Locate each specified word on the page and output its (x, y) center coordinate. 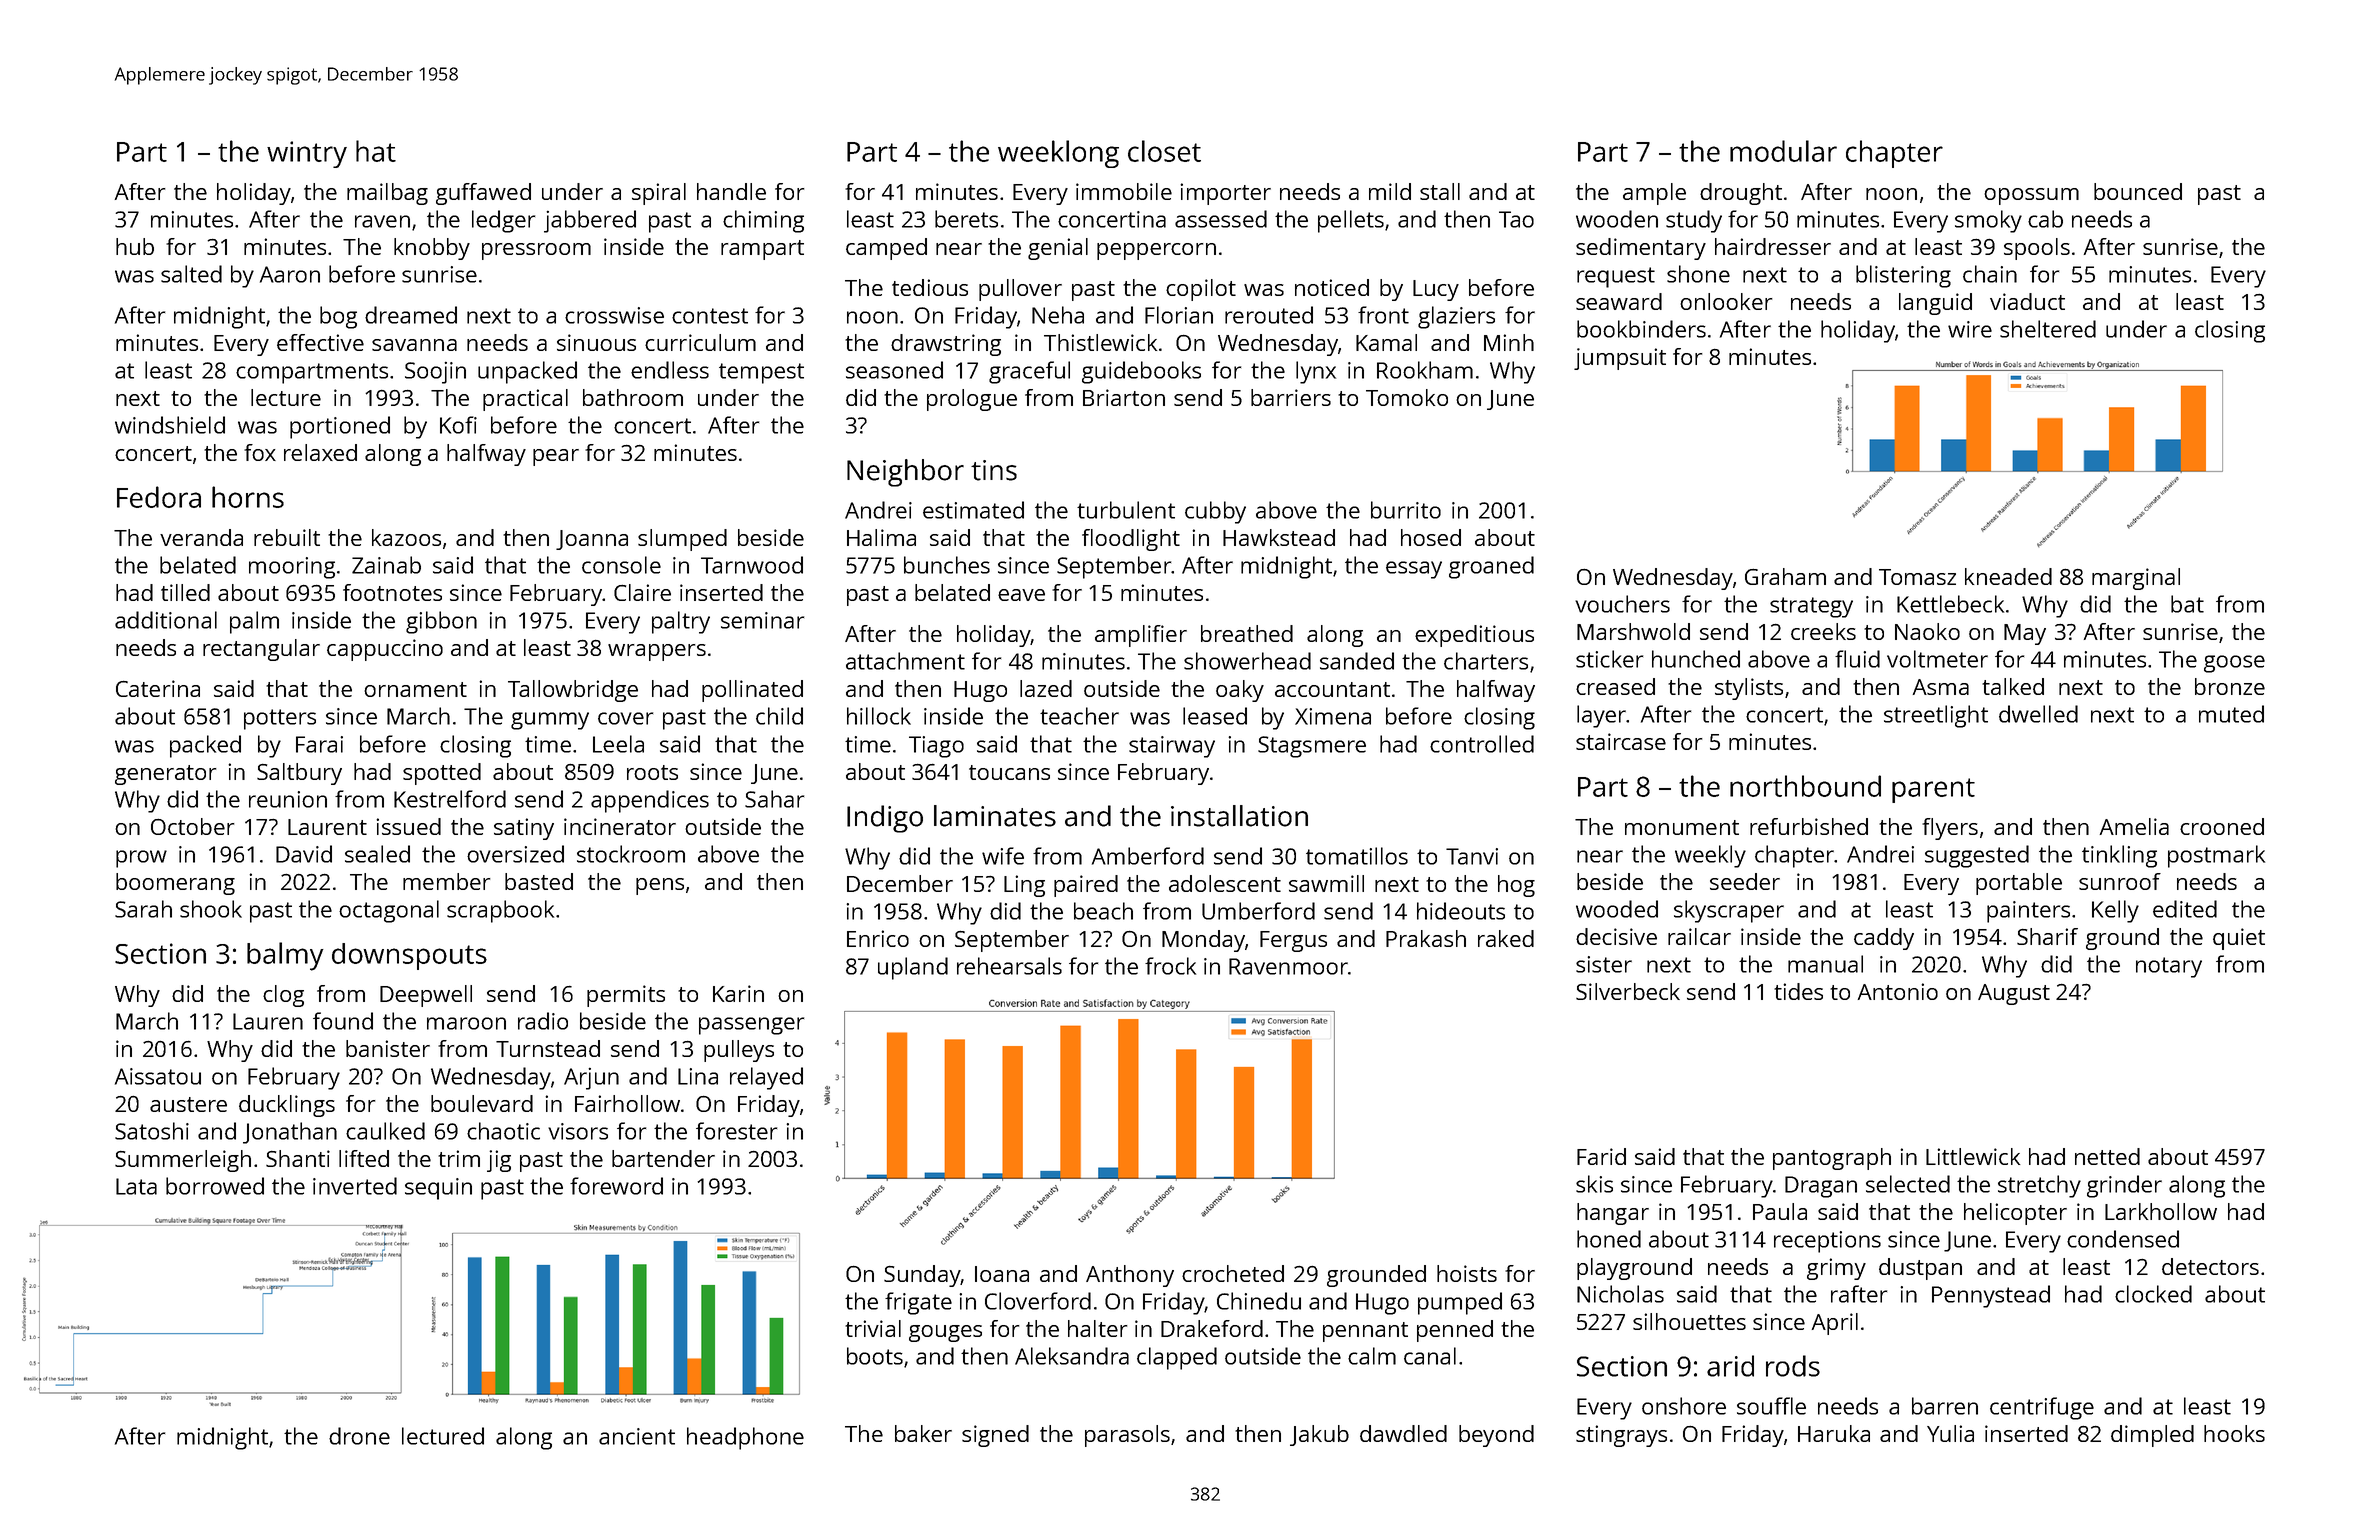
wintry (307, 154)
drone (359, 1436)
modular (1783, 151)
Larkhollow (2161, 1211)
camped (886, 249)
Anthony (1130, 1276)
